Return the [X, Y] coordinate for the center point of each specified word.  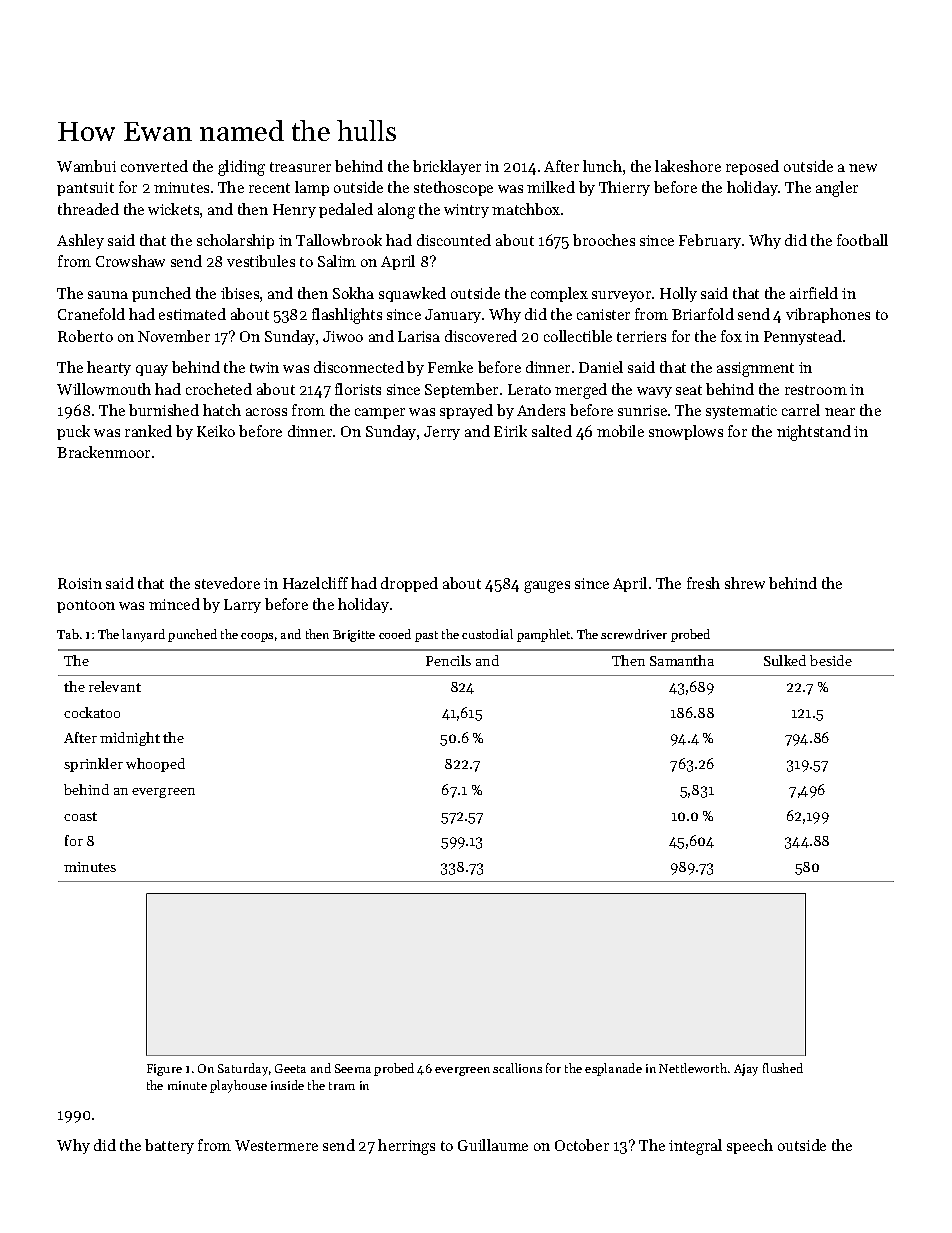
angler [837, 189]
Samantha [682, 660]
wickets [173, 209]
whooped [155, 765]
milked [551, 187]
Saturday [243, 1069]
